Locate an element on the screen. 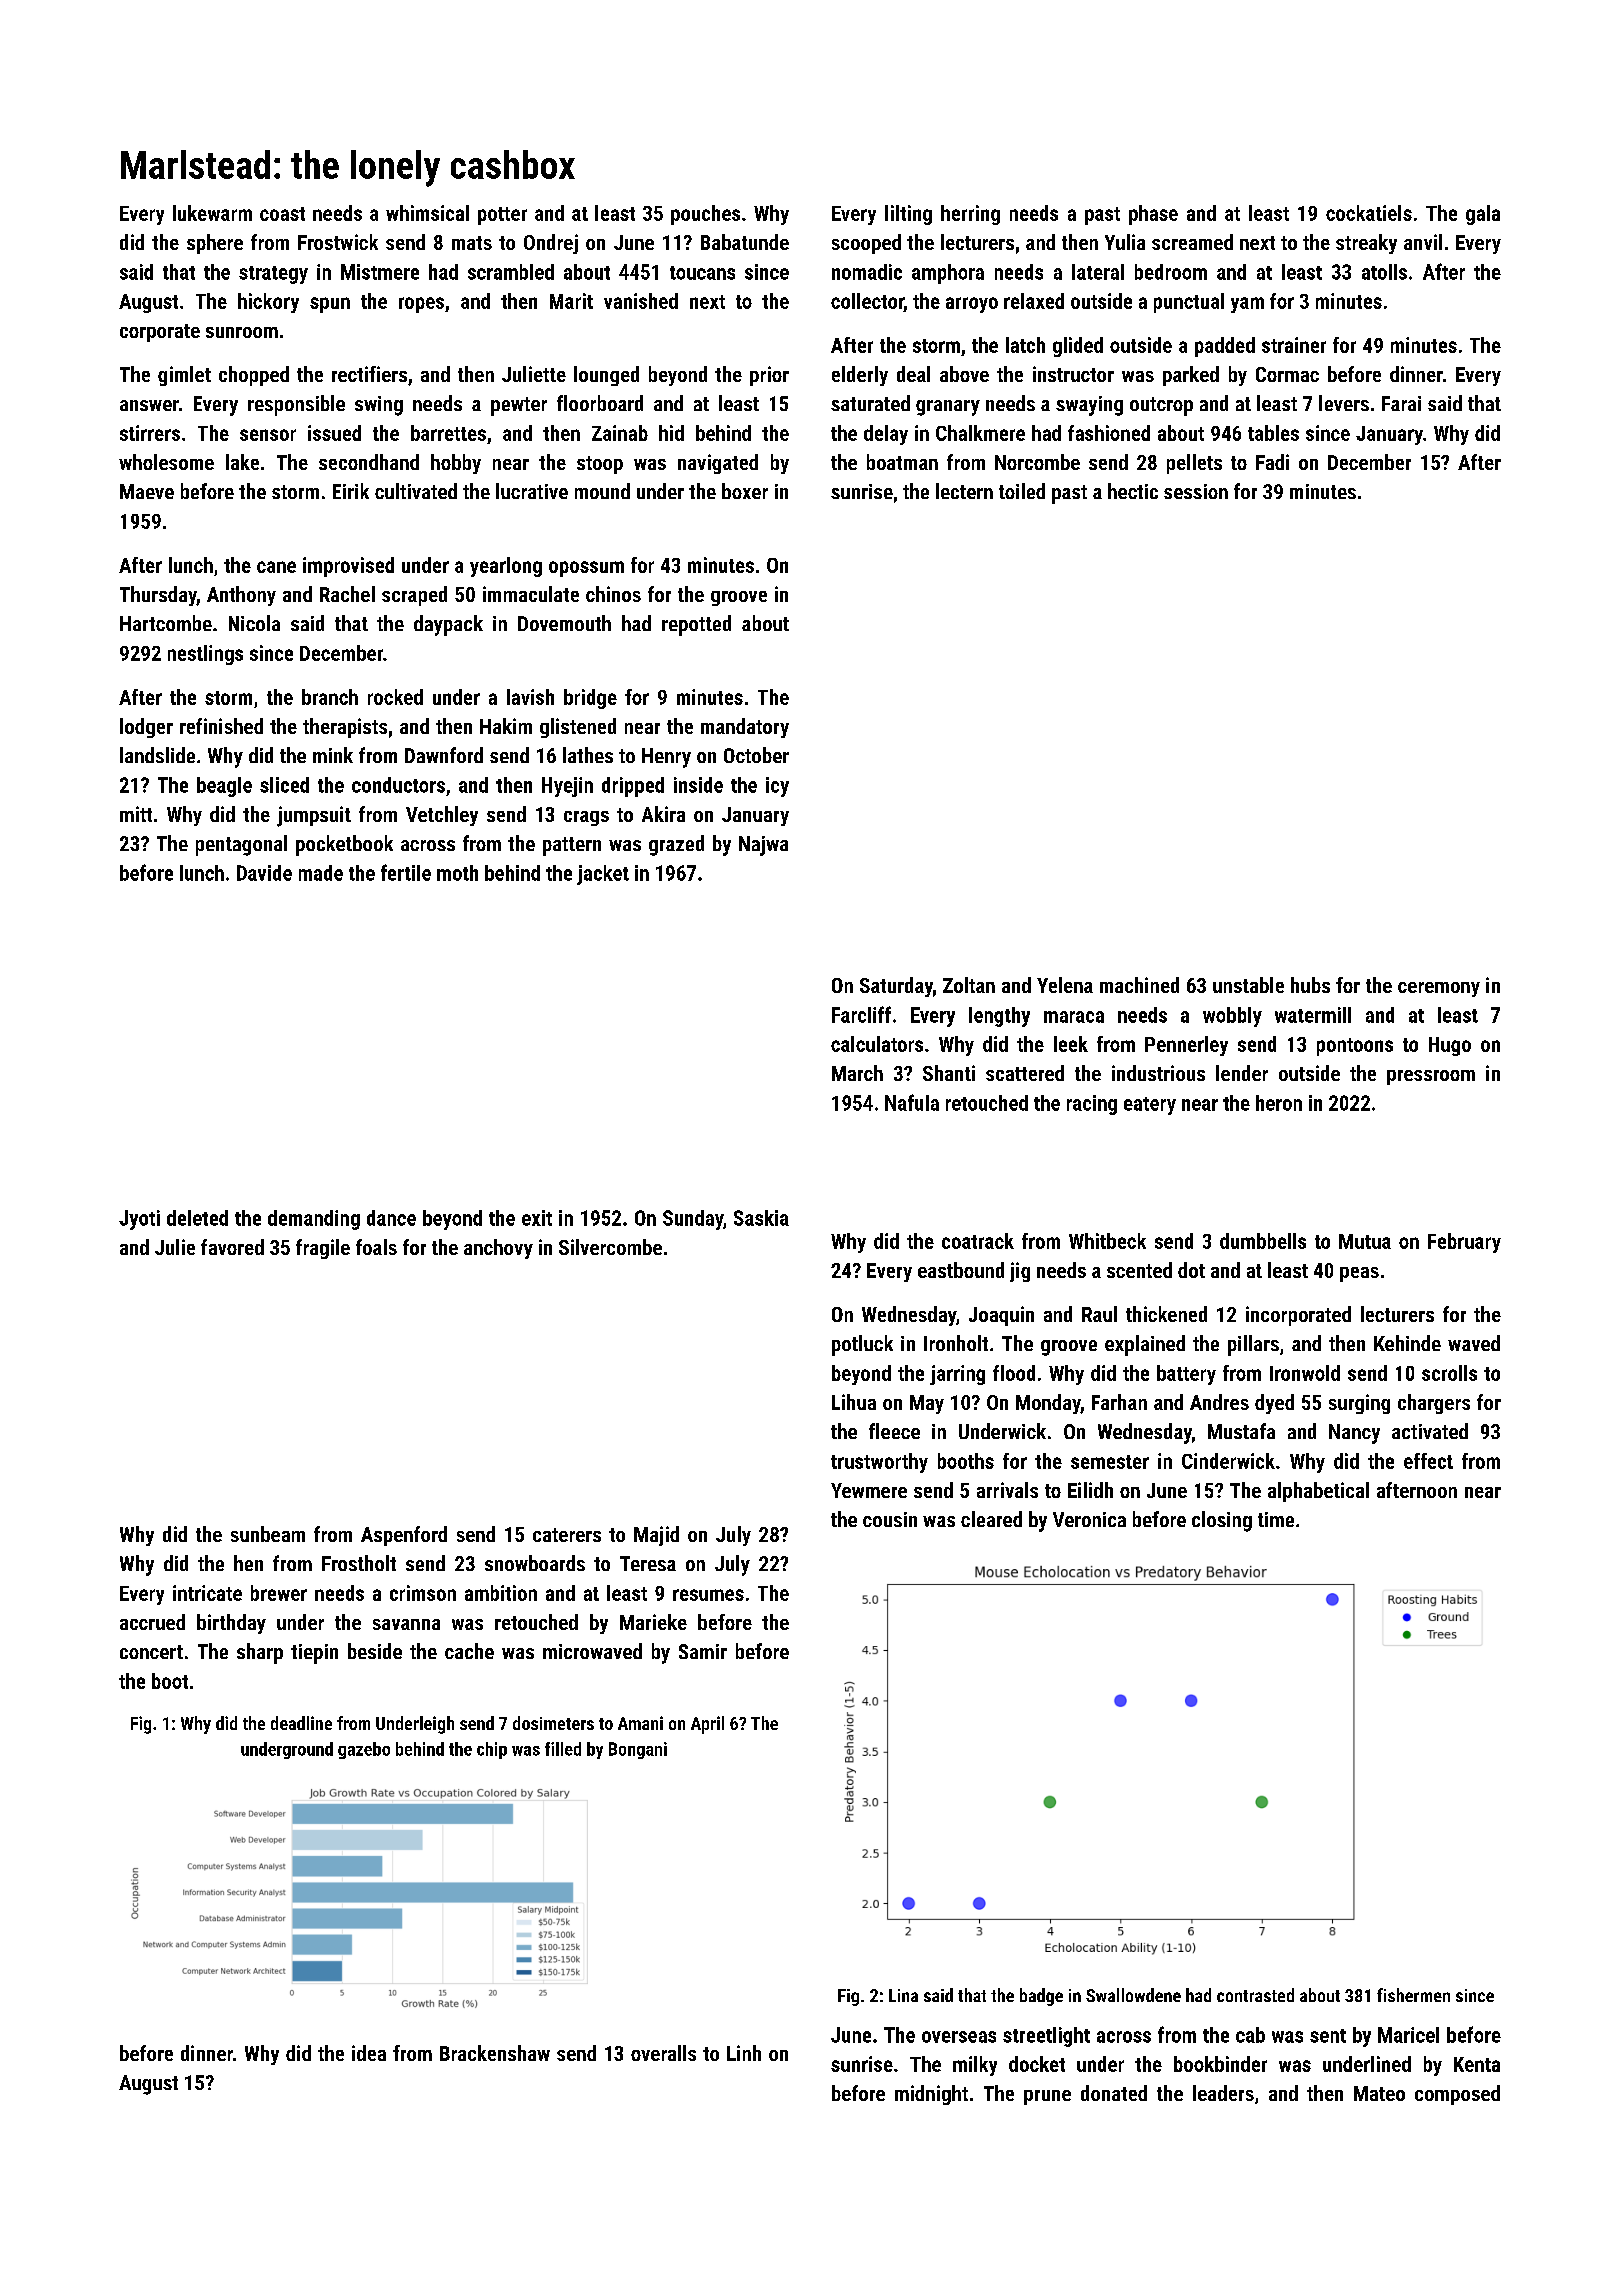 Image resolution: width=1620 pixels, height=2292 pixels. parked is located at coordinates (1191, 376).
